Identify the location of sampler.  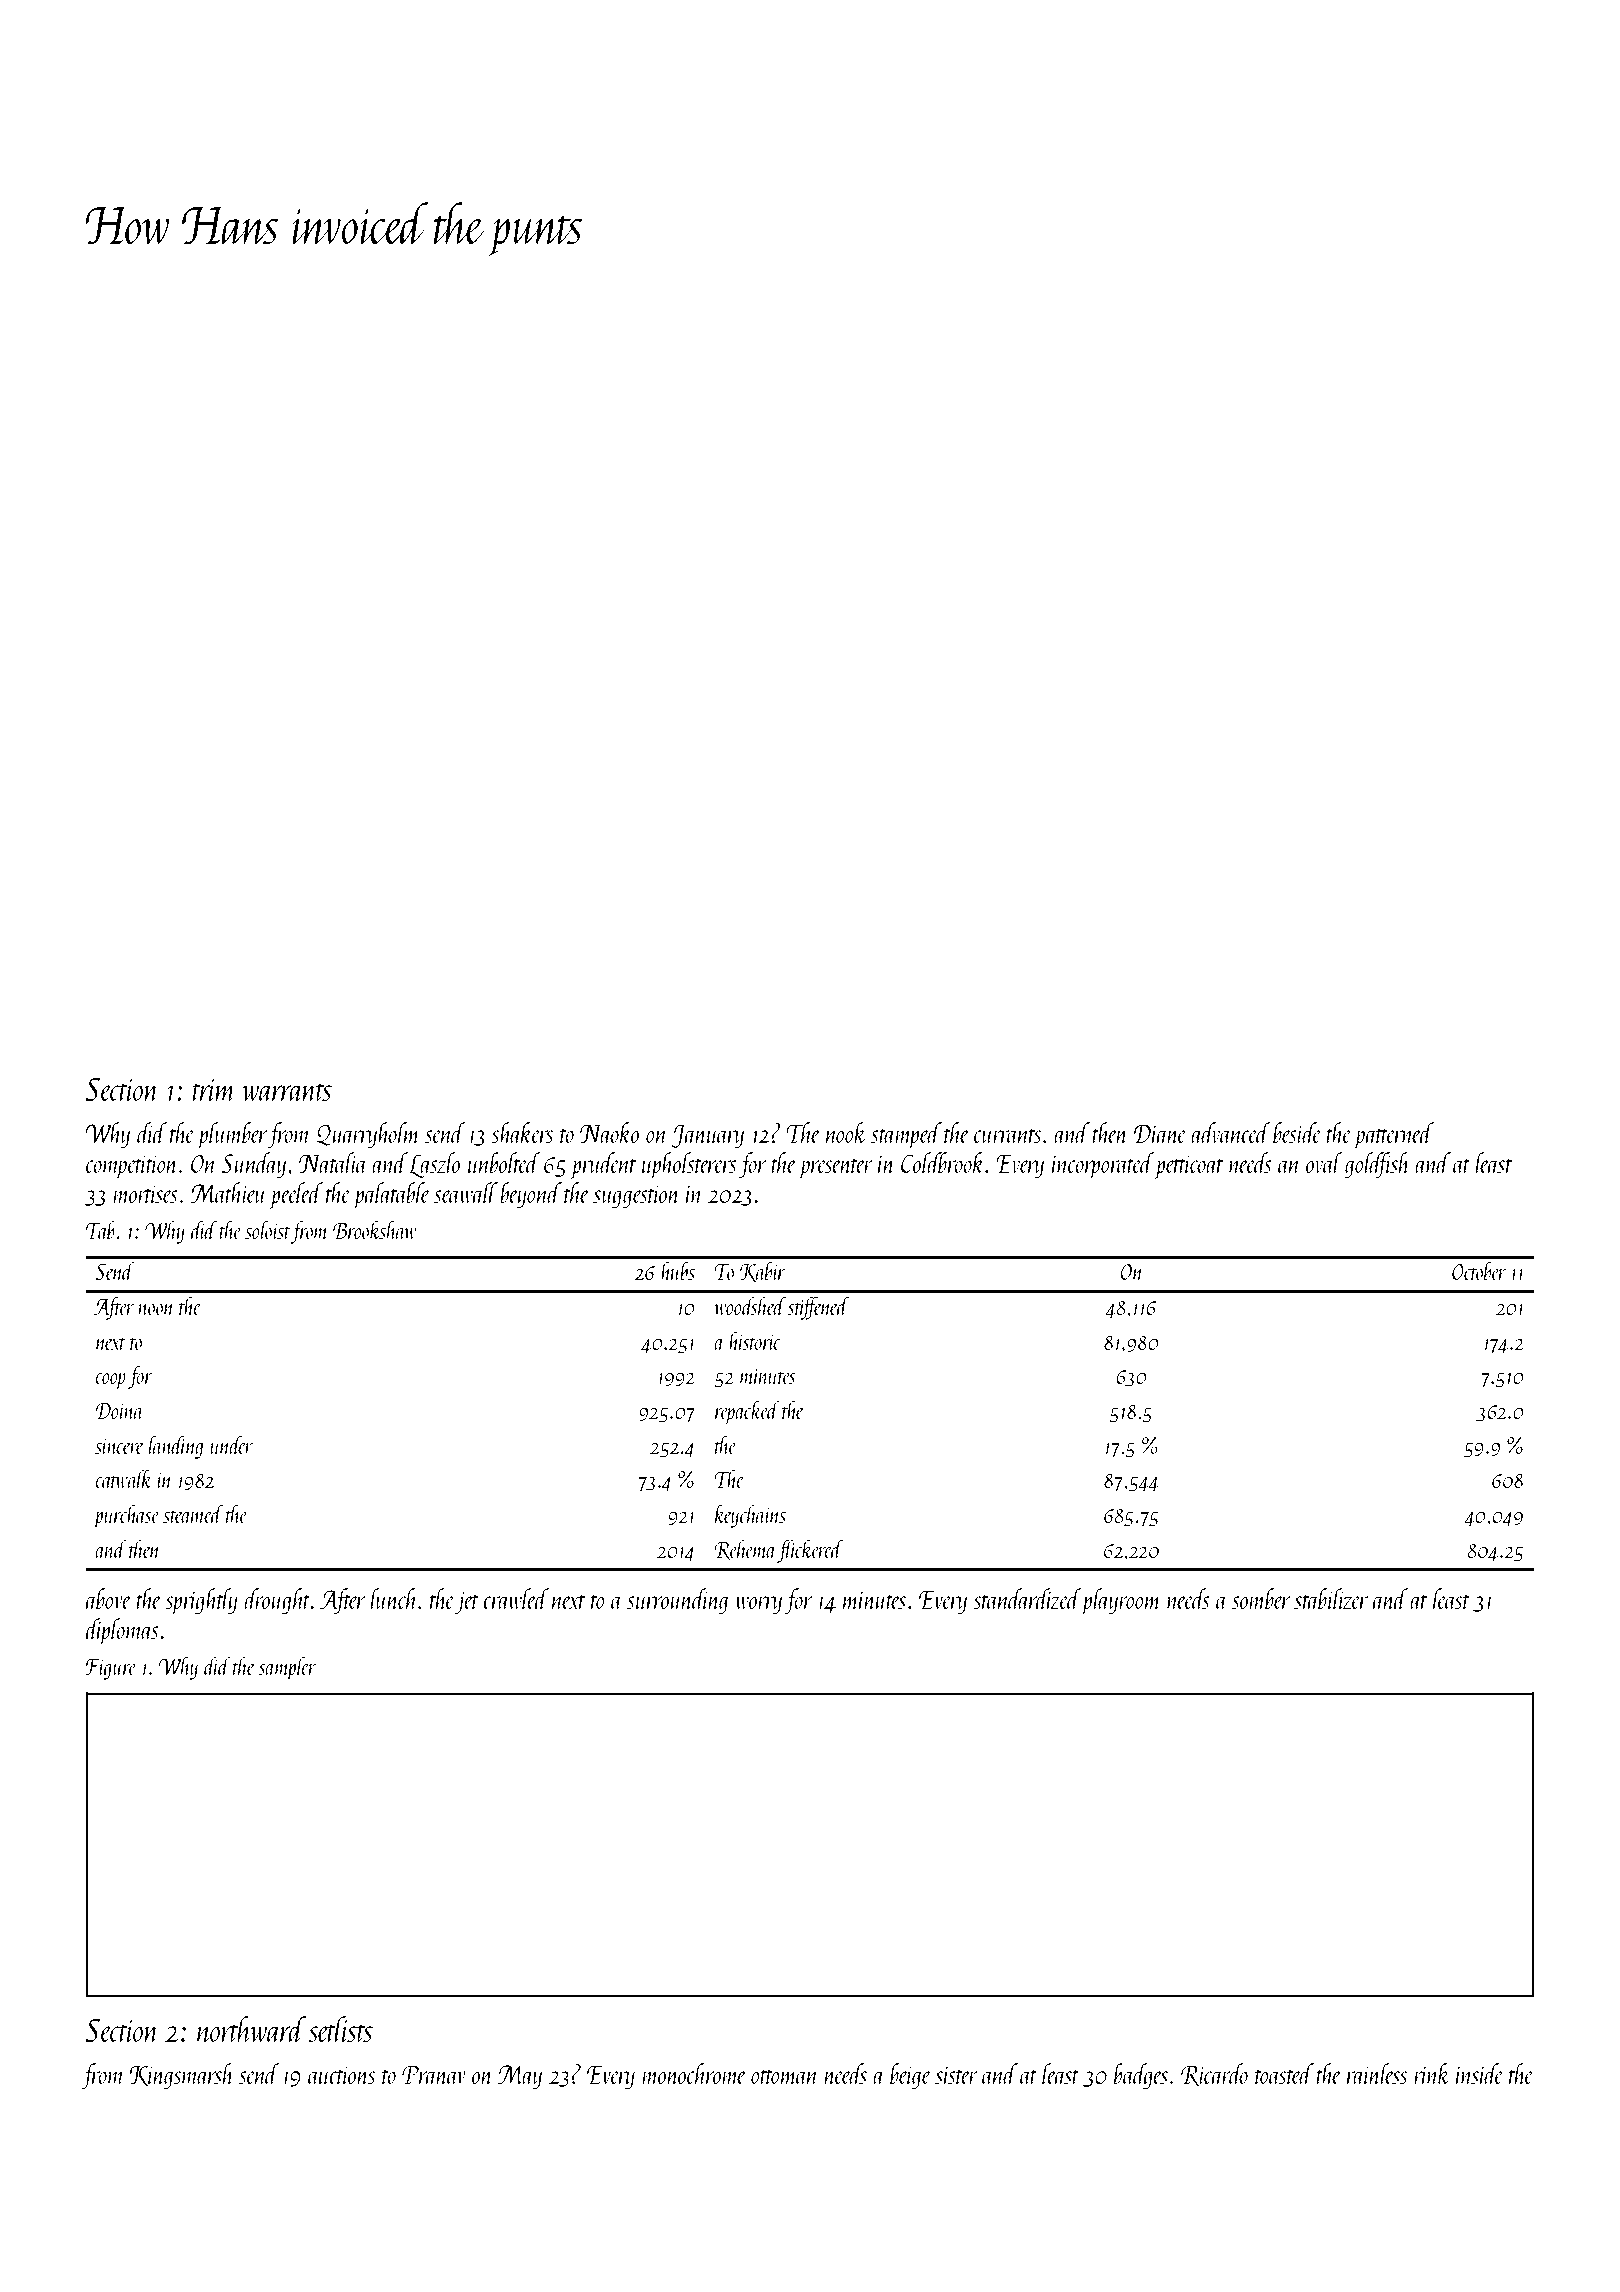
(287, 1668).
